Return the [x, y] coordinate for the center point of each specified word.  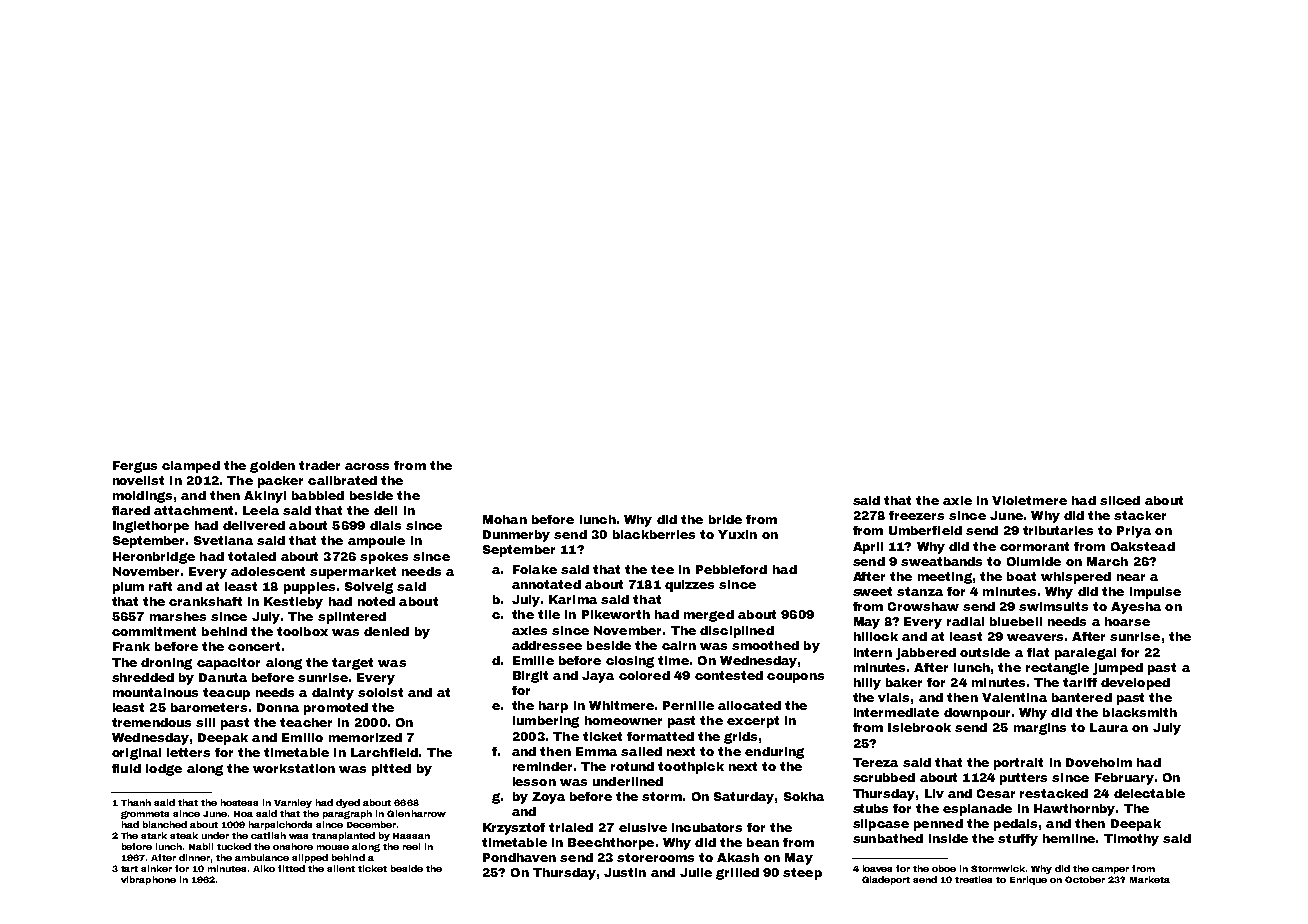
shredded [143, 677]
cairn [679, 645]
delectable [1149, 793]
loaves [877, 868]
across [367, 466]
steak [184, 835]
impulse [1155, 593]
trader [319, 465]
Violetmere [1029, 500]
